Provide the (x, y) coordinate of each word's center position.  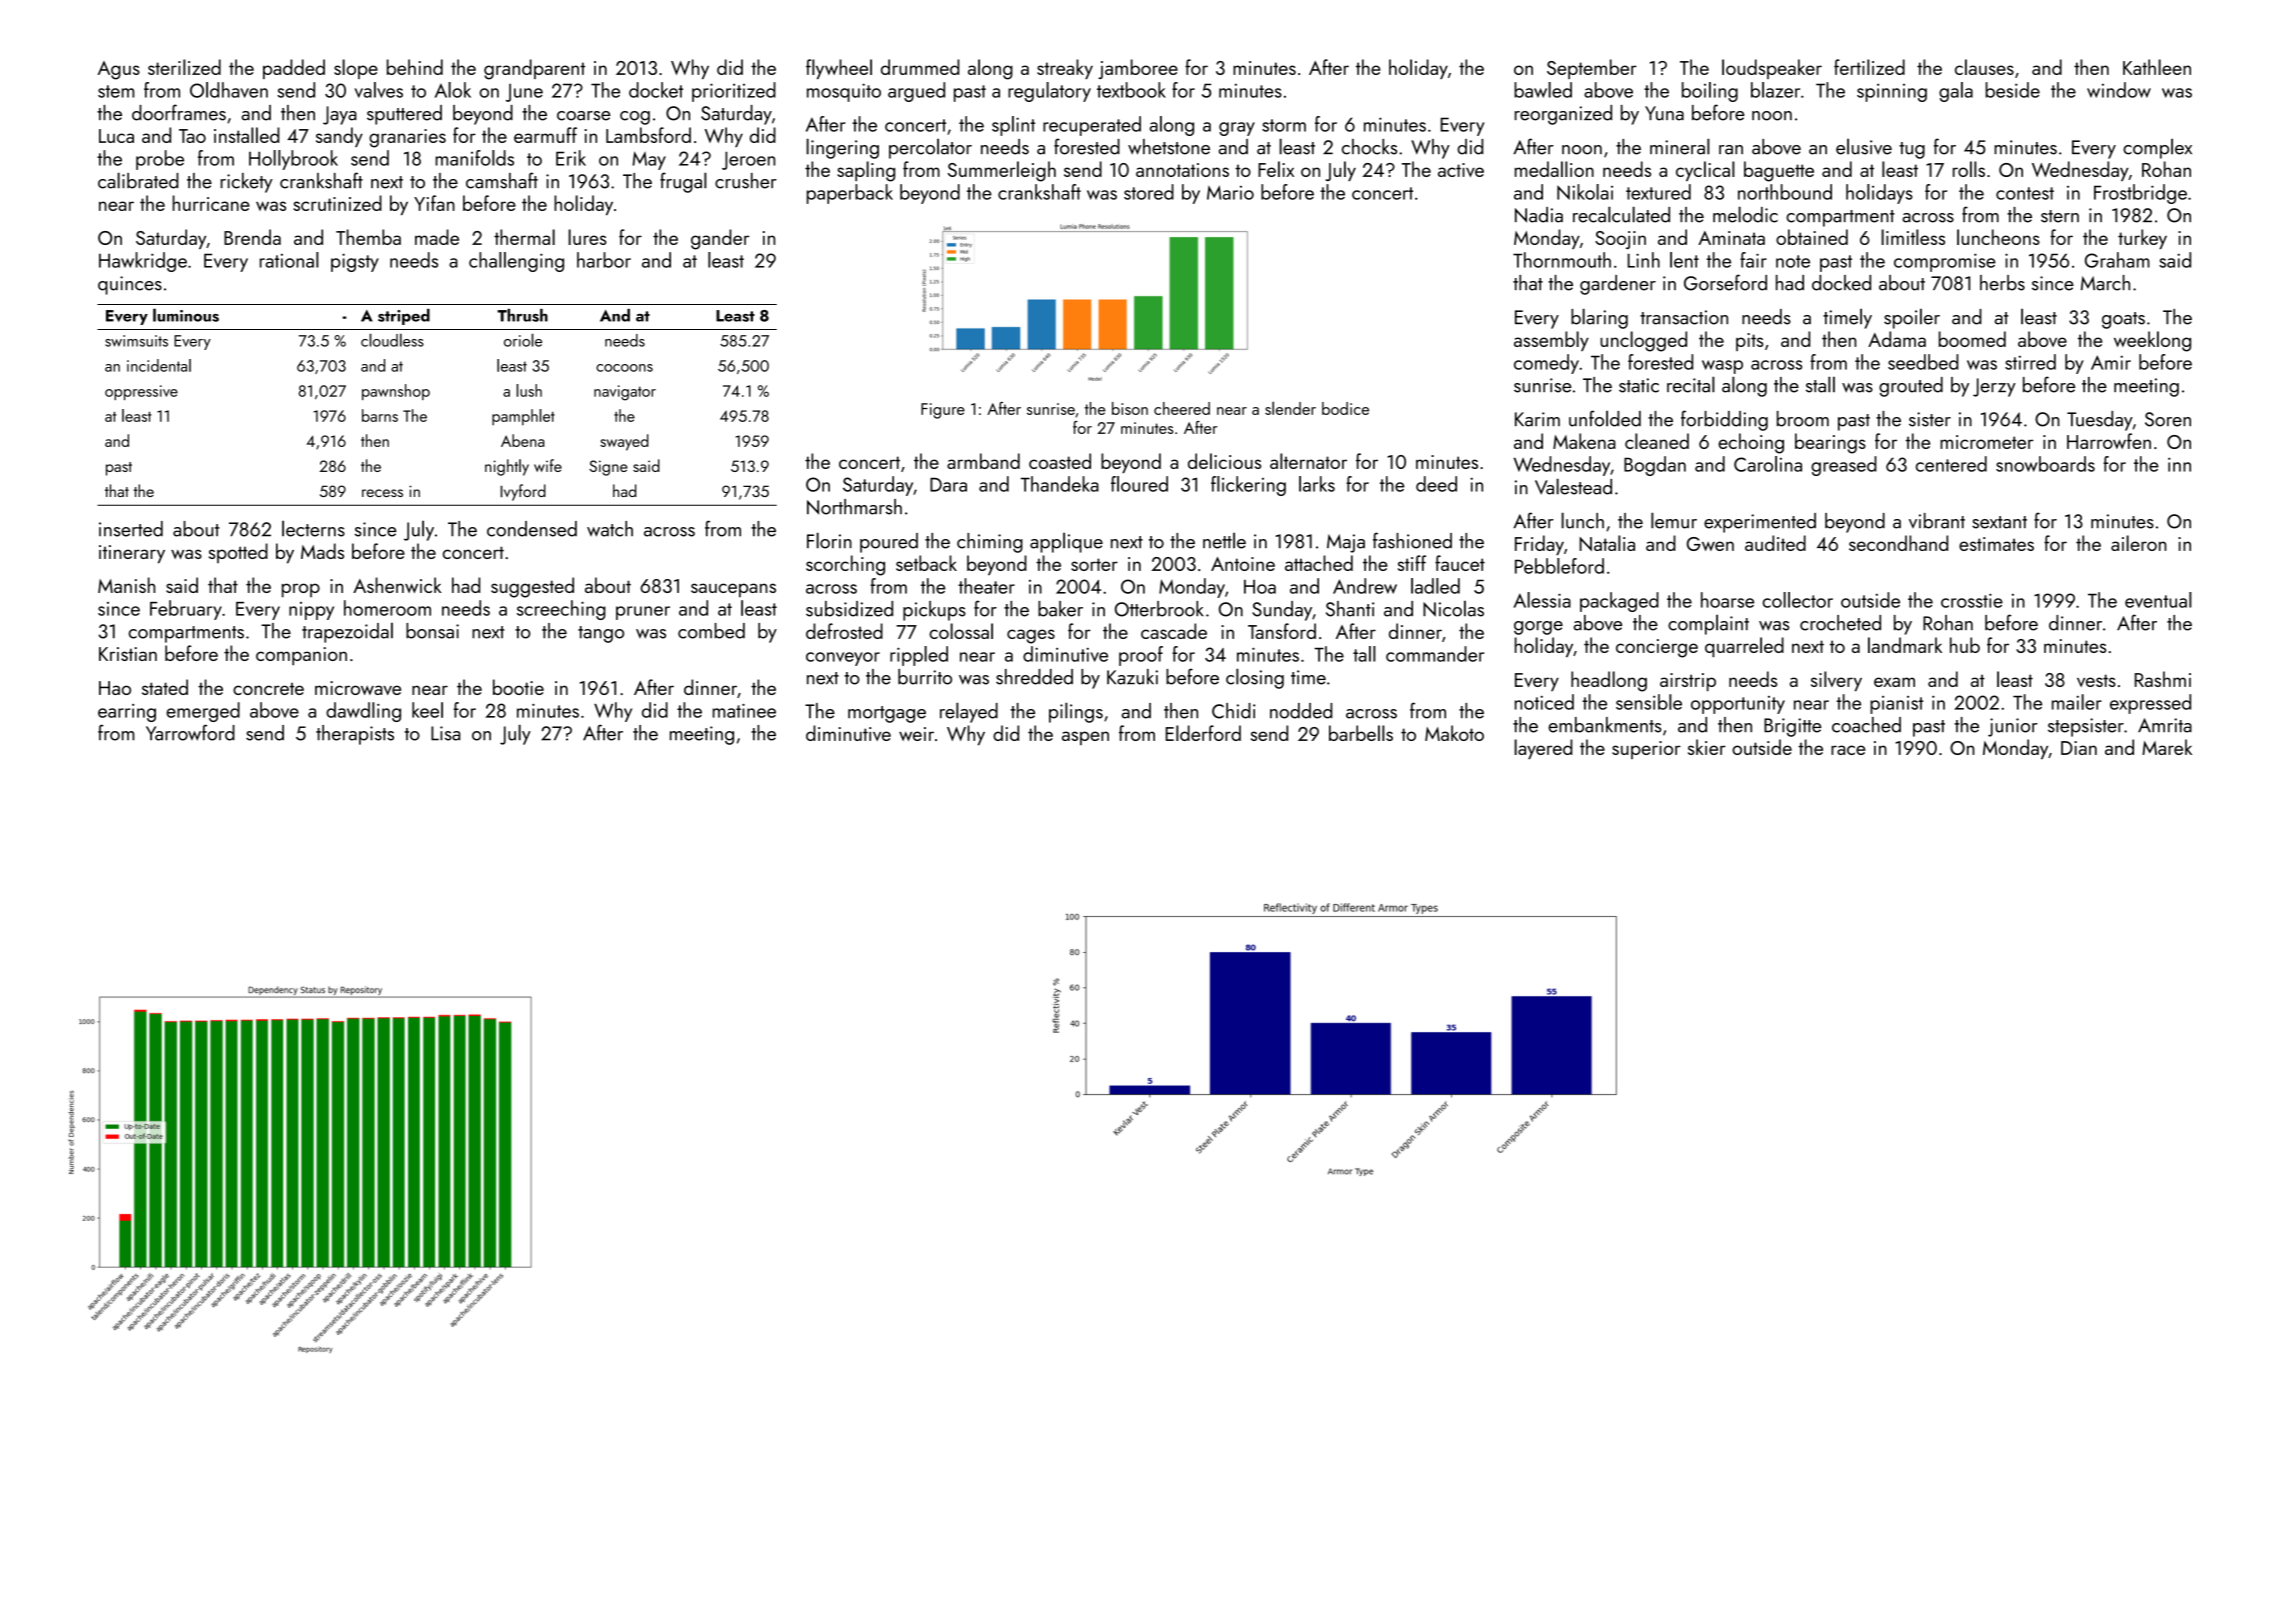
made (437, 237)
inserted (131, 529)
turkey (2142, 239)
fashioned (1412, 540)
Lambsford (648, 135)
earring (127, 713)
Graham (2117, 260)
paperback (850, 194)
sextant (1999, 522)
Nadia (1539, 215)
